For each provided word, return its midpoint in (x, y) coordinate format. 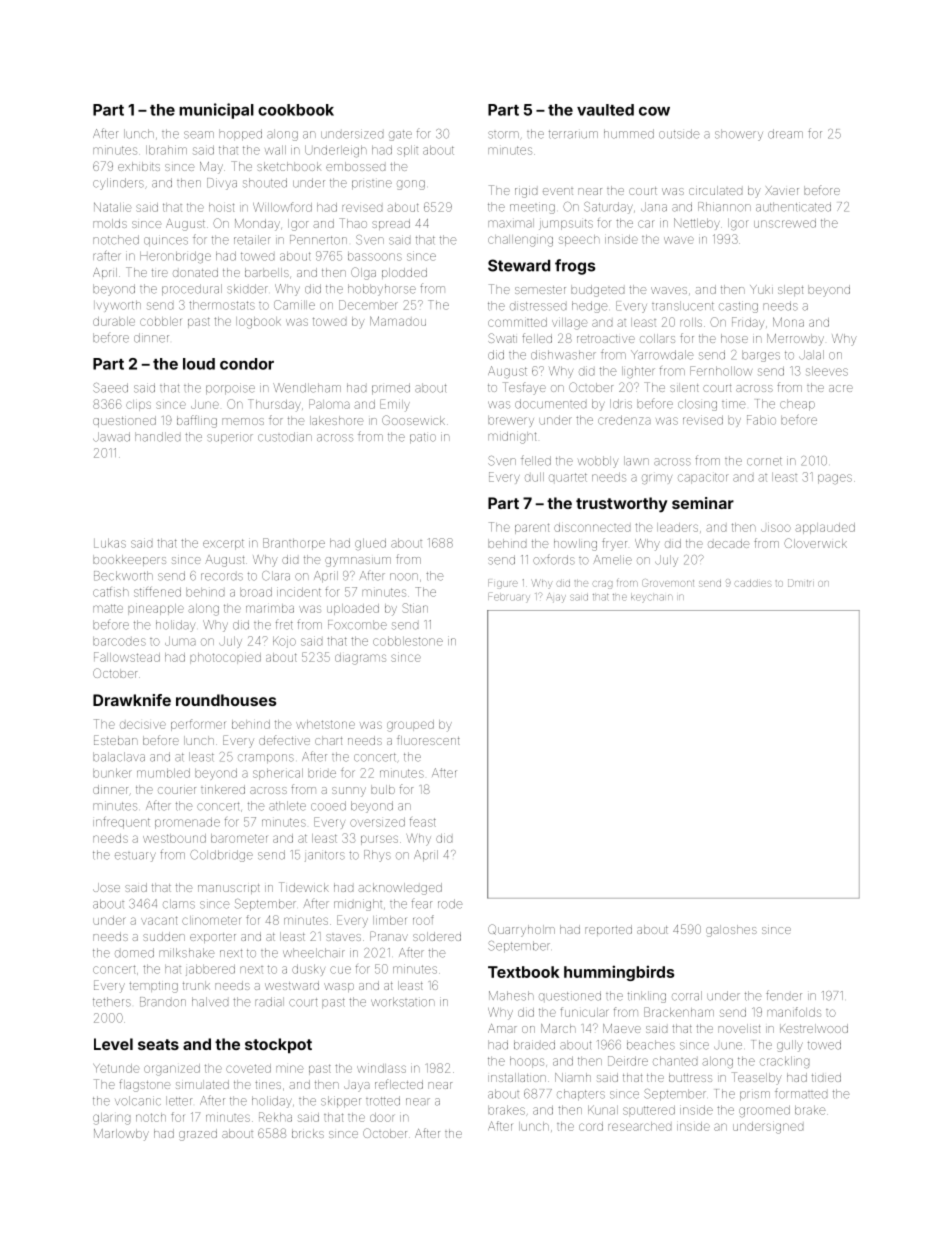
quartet (568, 477)
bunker (112, 773)
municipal (216, 111)
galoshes (731, 931)
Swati (502, 338)
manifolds (794, 1012)
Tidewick (304, 887)
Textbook (523, 972)
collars (657, 338)
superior (230, 438)
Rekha (275, 1117)
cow (654, 111)
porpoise (230, 389)
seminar (703, 503)
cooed (328, 806)
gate (400, 135)
